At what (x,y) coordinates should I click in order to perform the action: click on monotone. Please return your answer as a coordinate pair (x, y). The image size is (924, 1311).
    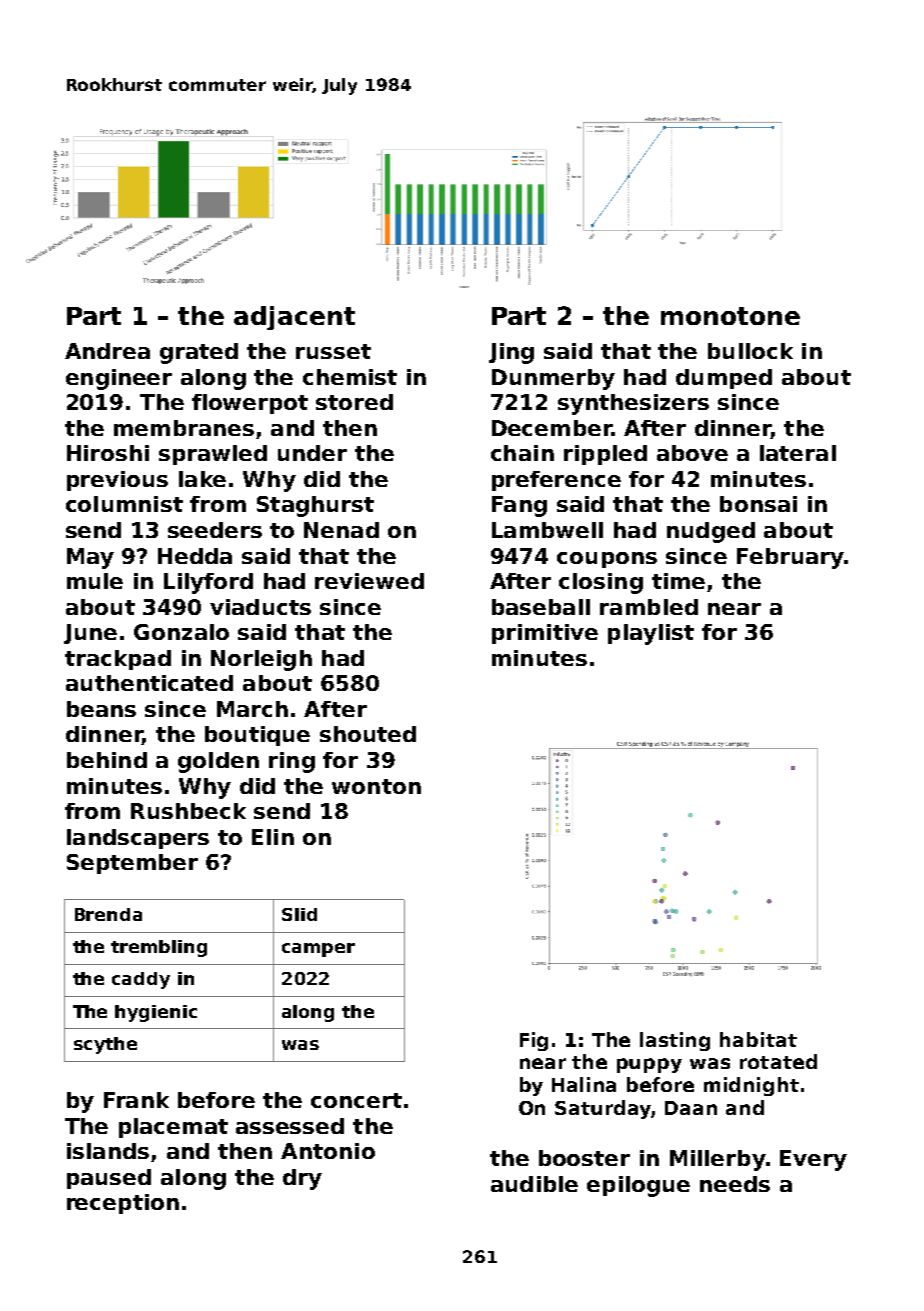
    Looking at the image, I should click on (730, 316).
